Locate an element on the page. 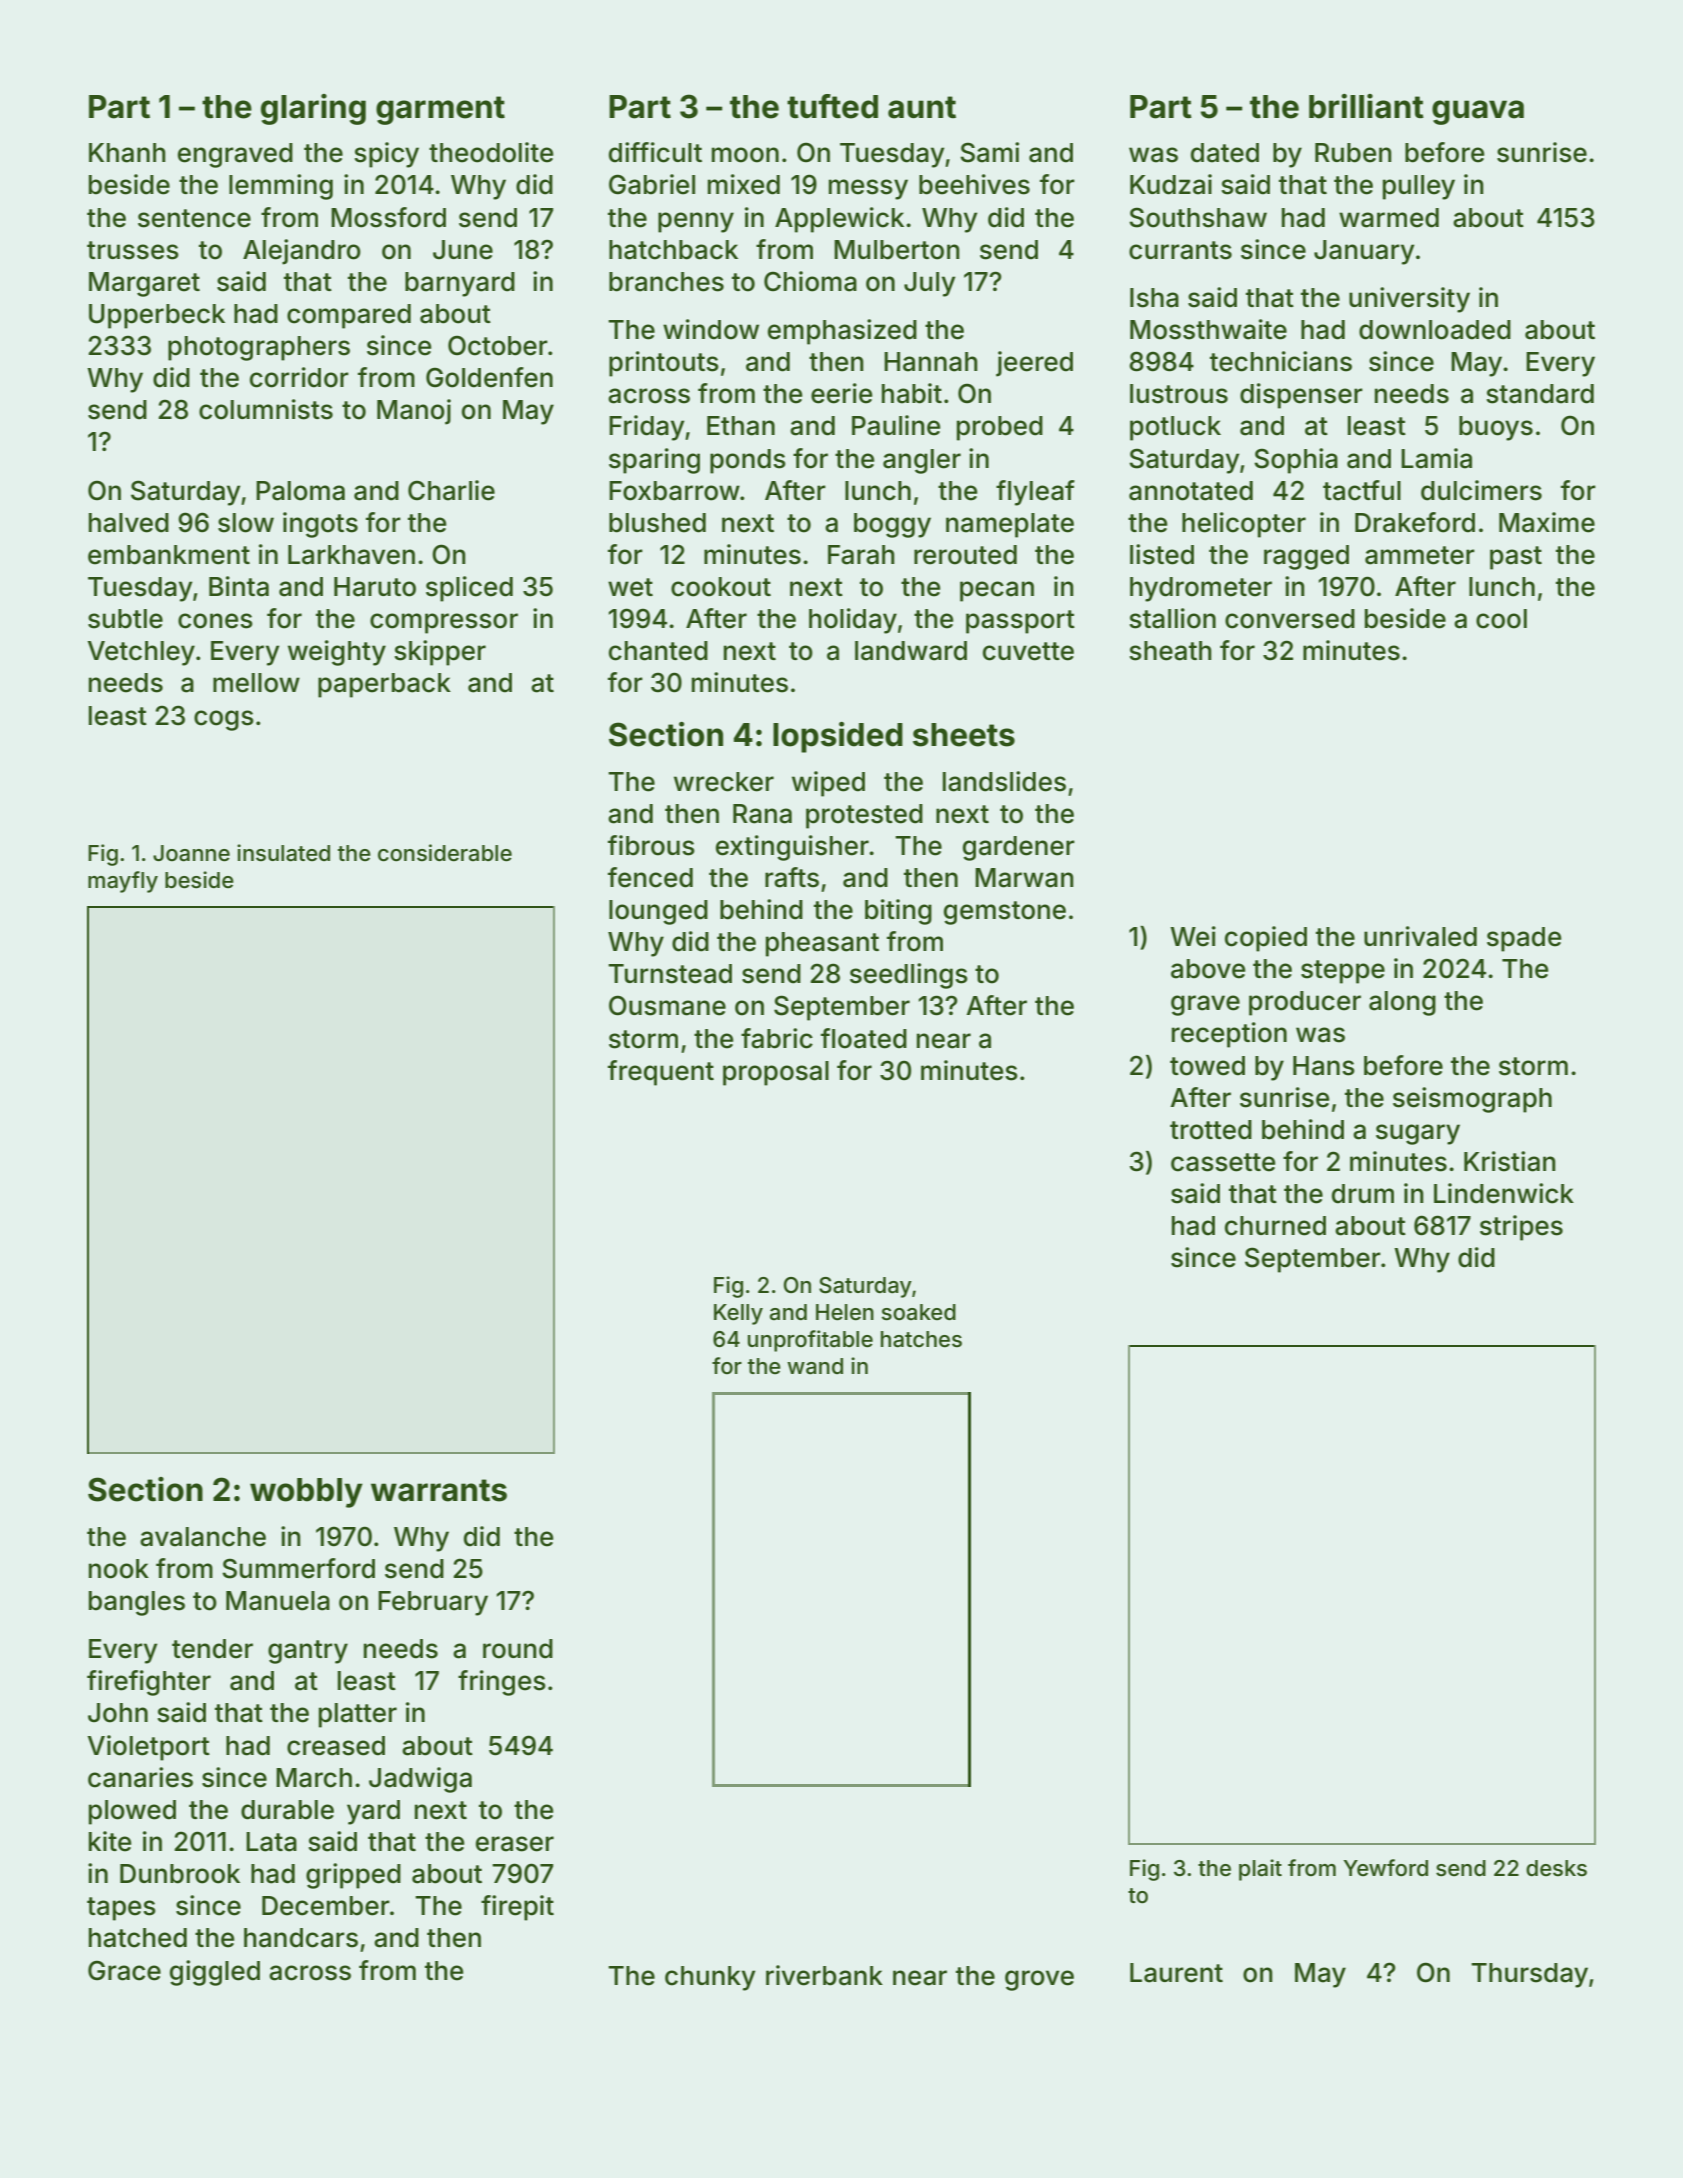  wrecker is located at coordinates (724, 782).
